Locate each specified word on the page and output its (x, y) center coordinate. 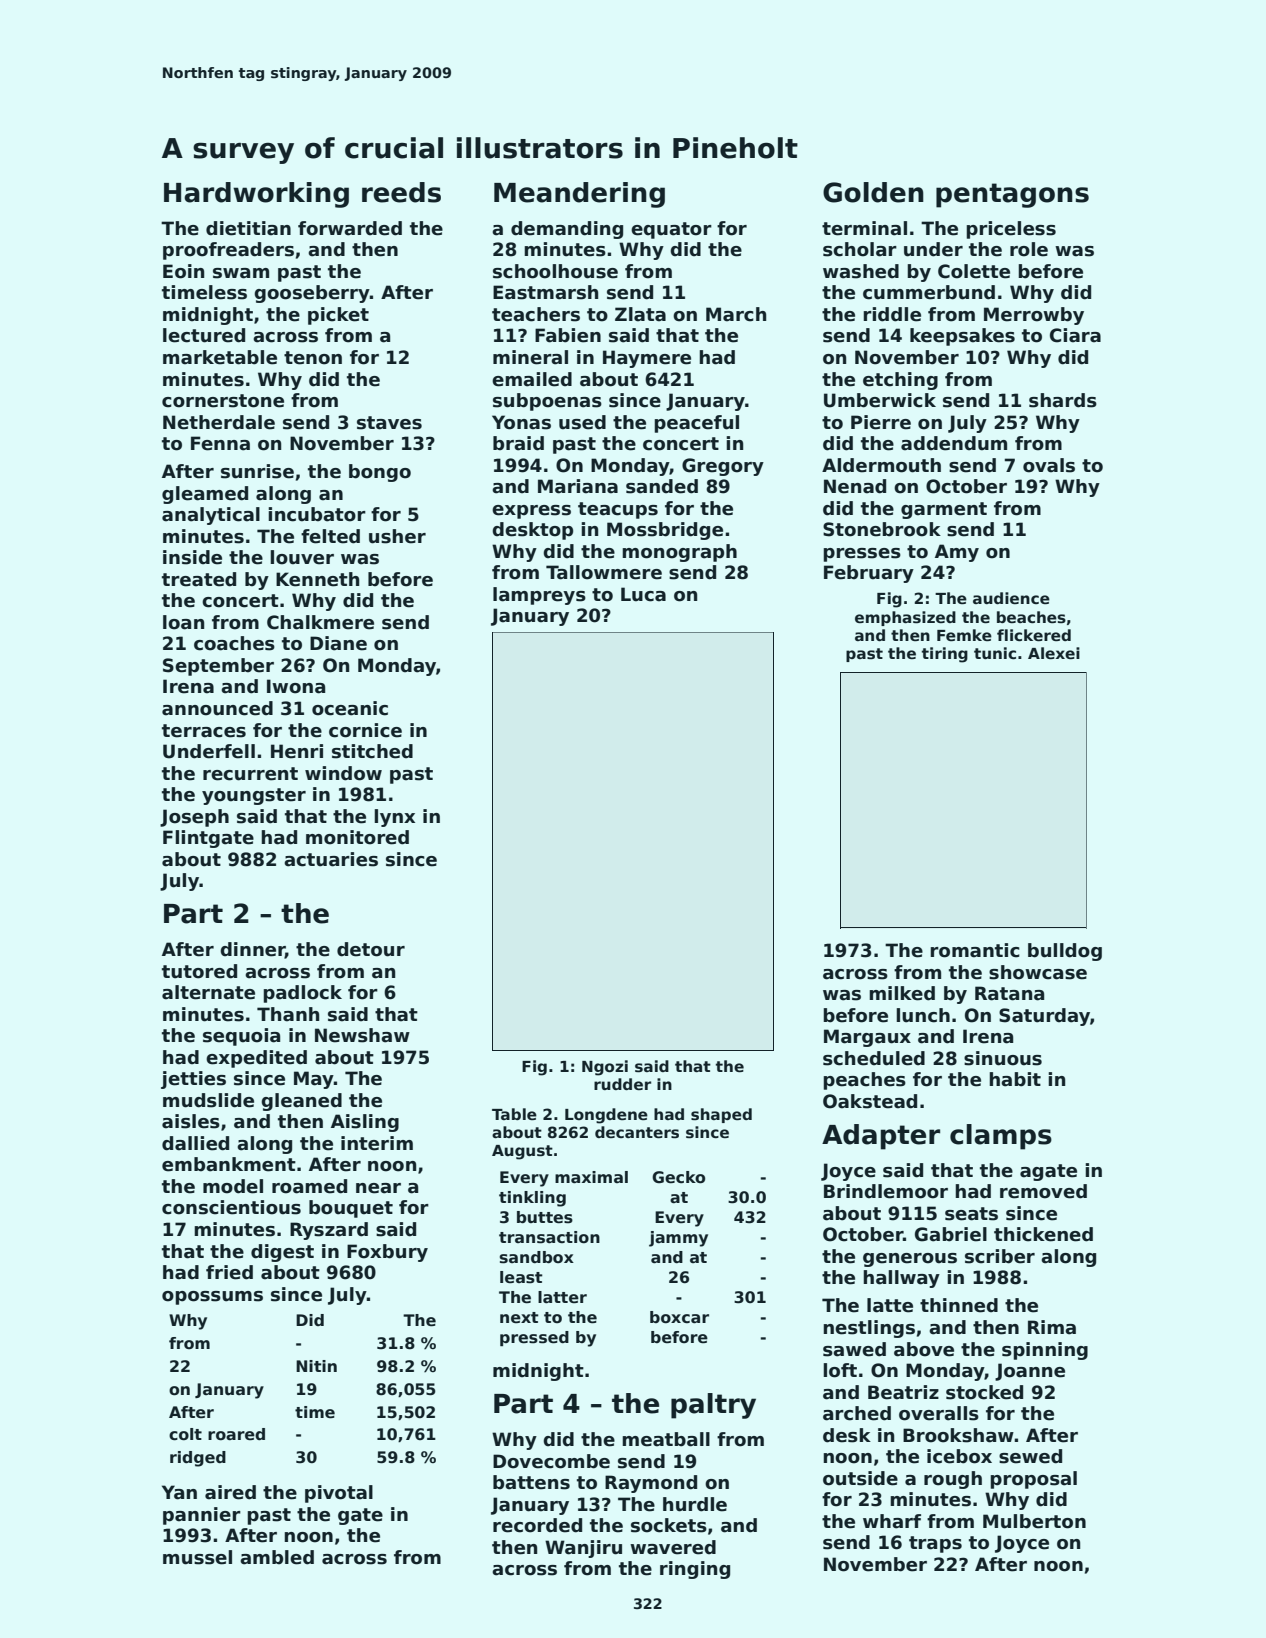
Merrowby (1034, 316)
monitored (357, 837)
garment (944, 510)
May (314, 1080)
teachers (536, 314)
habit (1015, 1079)
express (531, 512)
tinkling (532, 1199)
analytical (211, 516)
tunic (995, 653)
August (522, 1152)
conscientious (231, 1207)
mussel (197, 1557)
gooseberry (312, 294)
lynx (394, 818)
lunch (923, 1015)
